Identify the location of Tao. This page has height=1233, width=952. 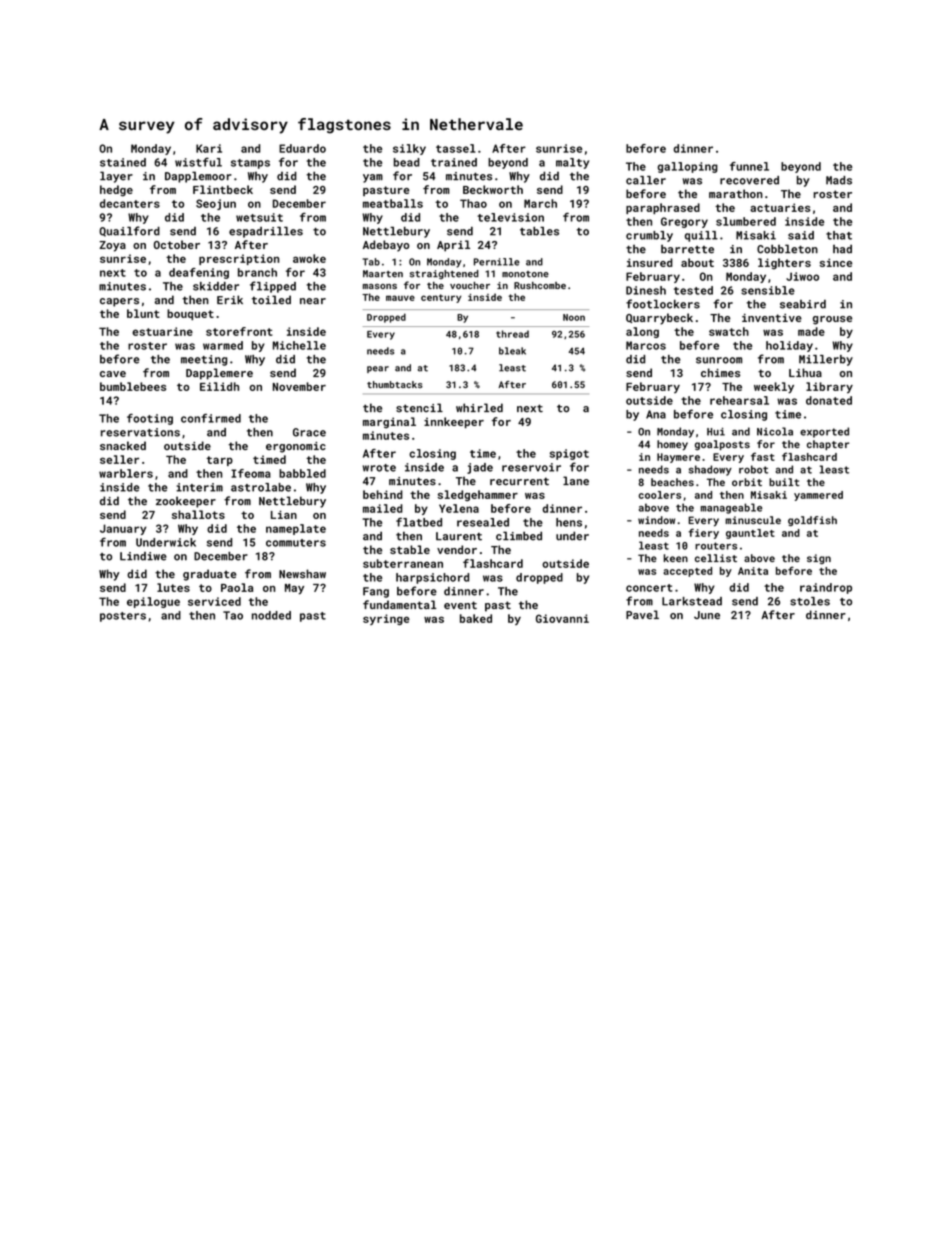
(233, 615).
